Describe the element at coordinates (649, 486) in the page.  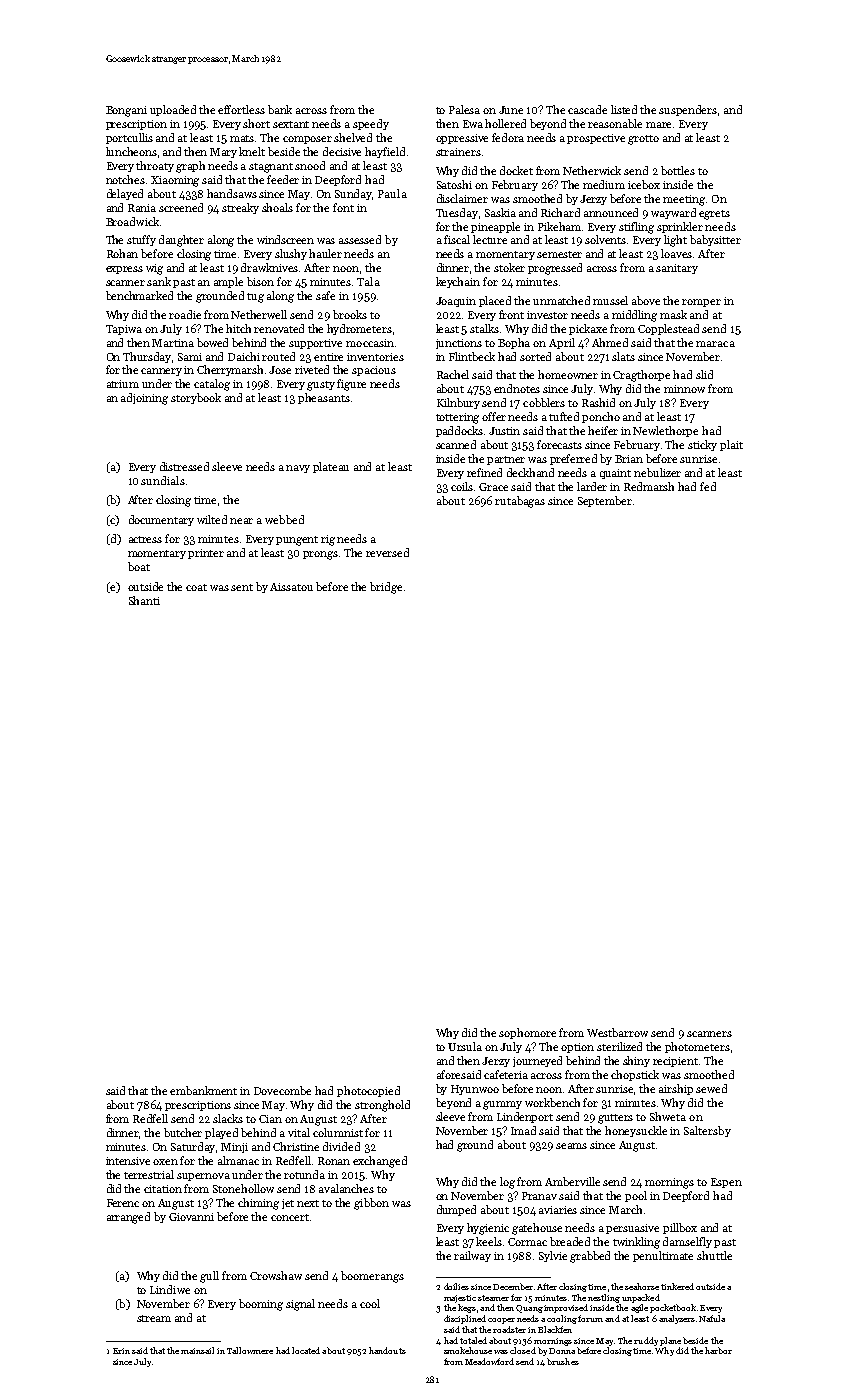
I see `Redmarsh` at that location.
